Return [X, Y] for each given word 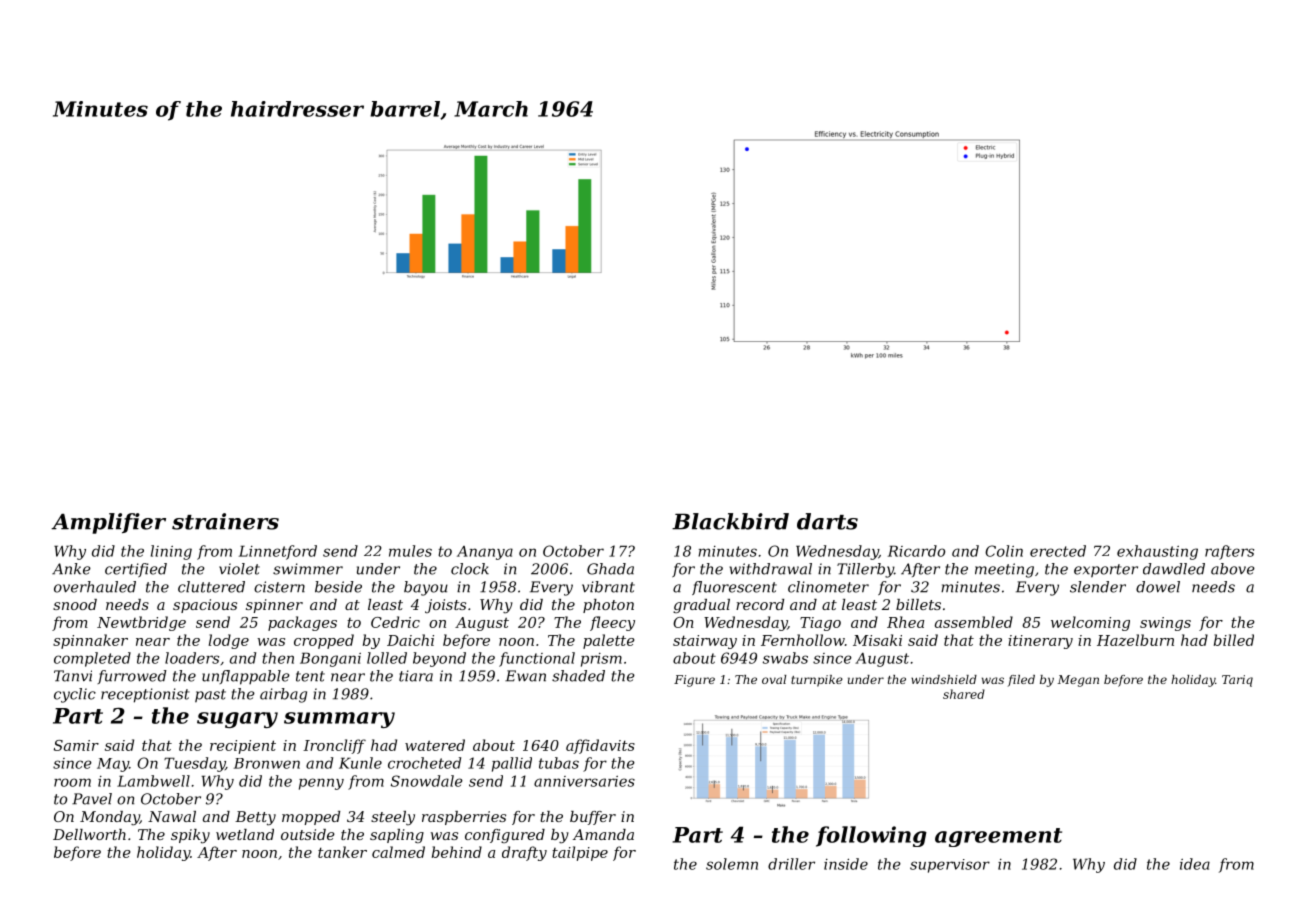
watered [435, 745]
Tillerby [865, 570]
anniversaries [584, 781]
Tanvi [73, 676]
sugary [237, 720]
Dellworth [89, 834]
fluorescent [734, 588]
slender [1098, 587]
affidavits [600, 746]
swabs [785, 658]
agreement [998, 837]
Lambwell [153, 781]
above [1233, 569]
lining [171, 552]
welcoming [1090, 623]
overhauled [95, 587]
